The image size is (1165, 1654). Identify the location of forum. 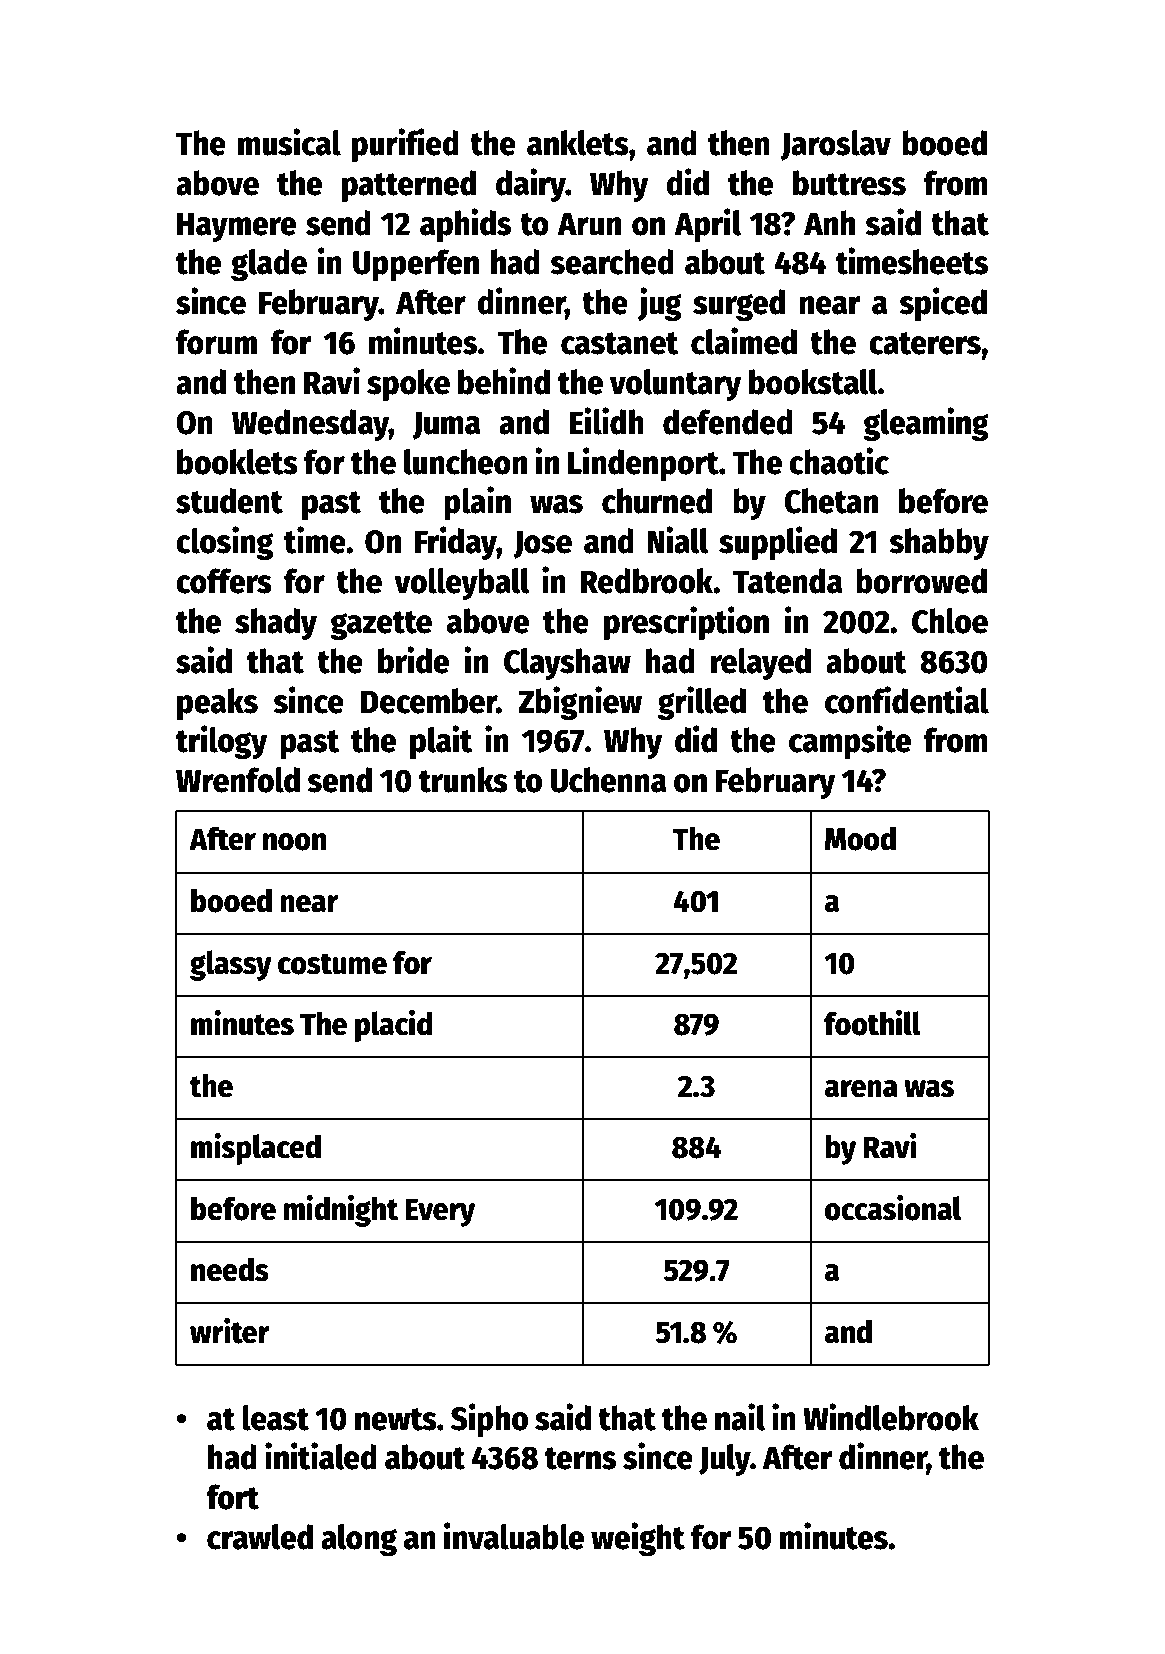
(216, 342).
